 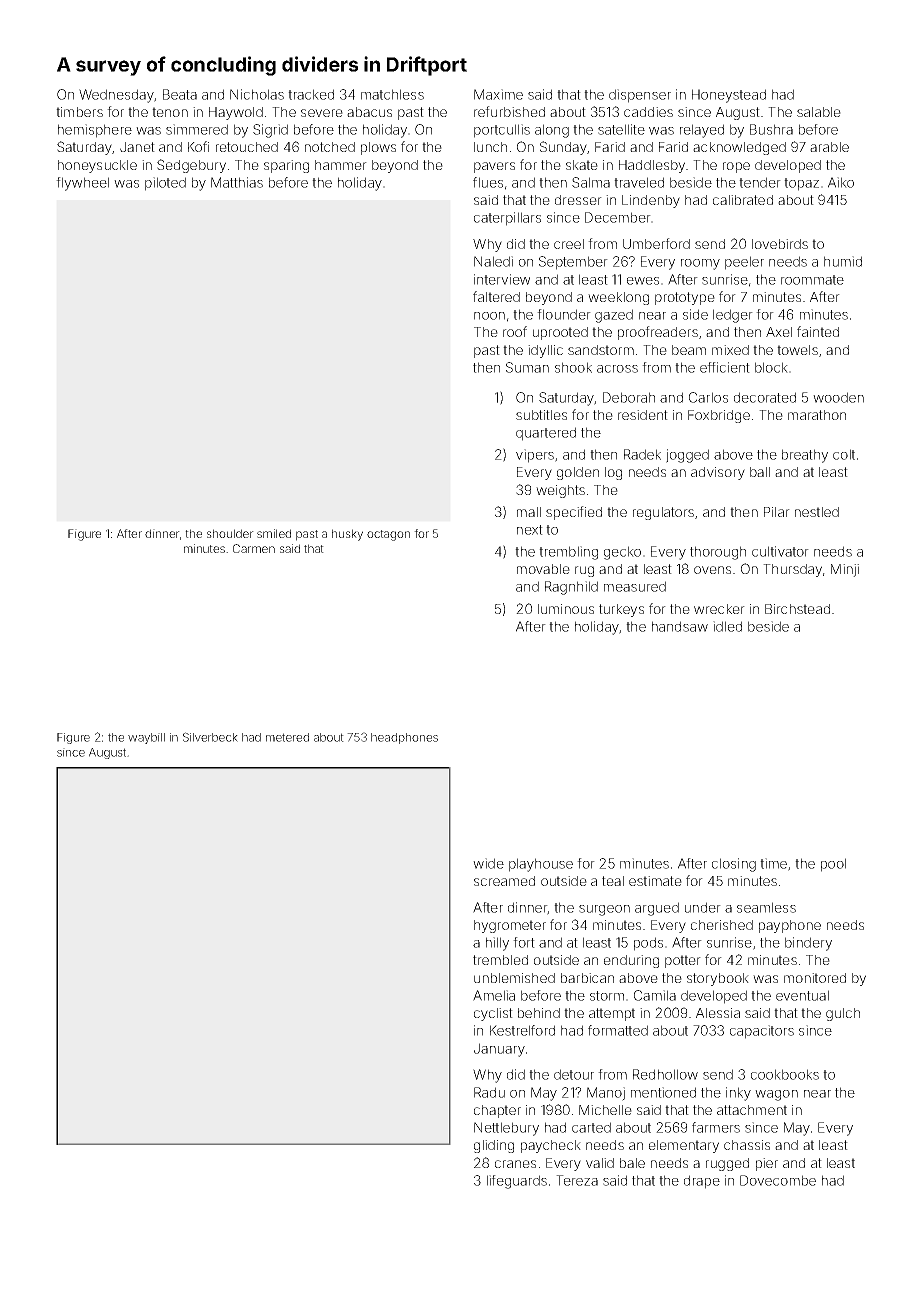 What do you see at coordinates (499, 1050) in the image?
I see `January` at bounding box center [499, 1050].
